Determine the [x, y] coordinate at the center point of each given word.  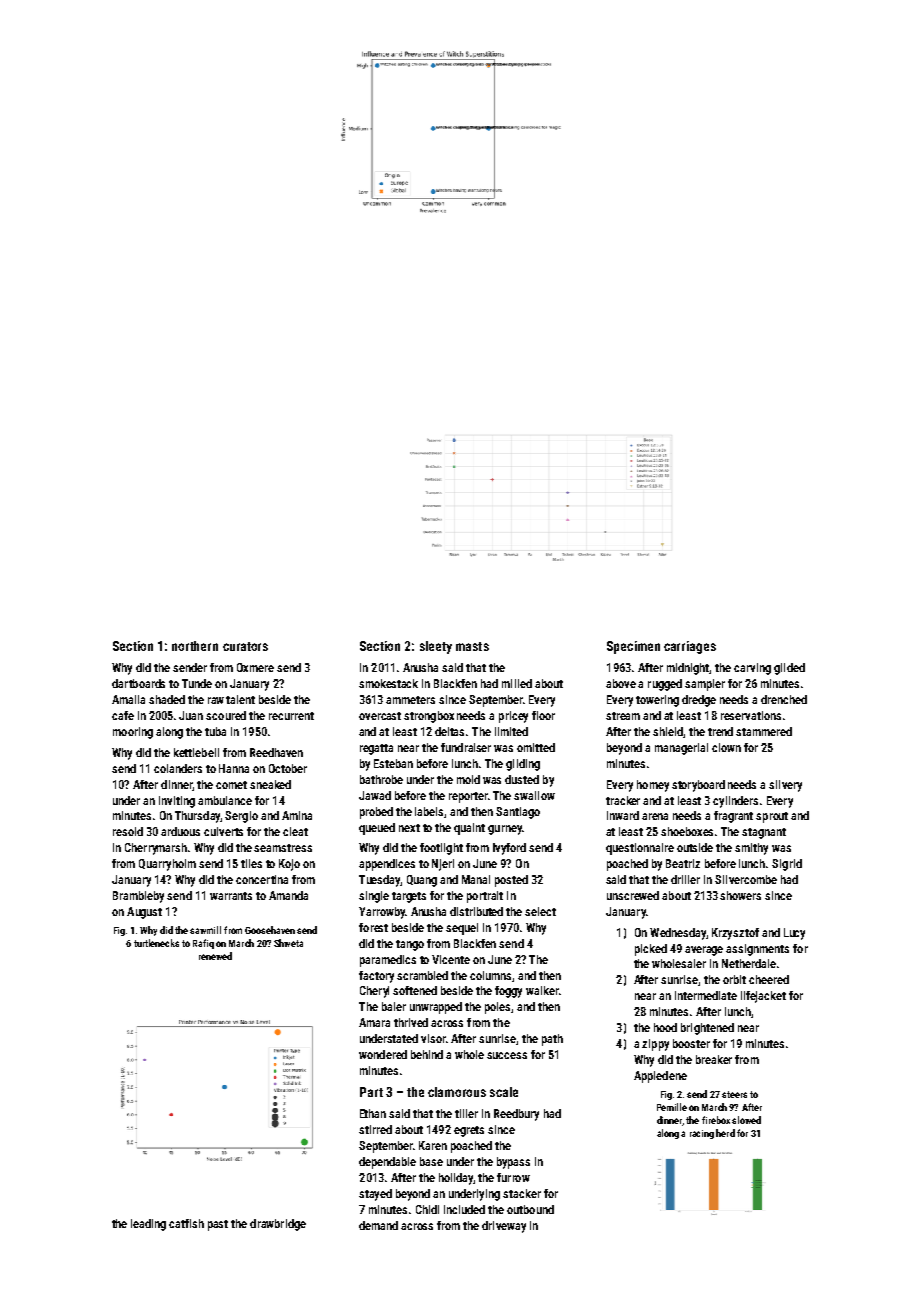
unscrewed [633, 895]
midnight [688, 669]
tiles [251, 863]
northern [195, 646]
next [409, 828]
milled [517, 683]
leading [148, 1225]
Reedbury [516, 1115]
